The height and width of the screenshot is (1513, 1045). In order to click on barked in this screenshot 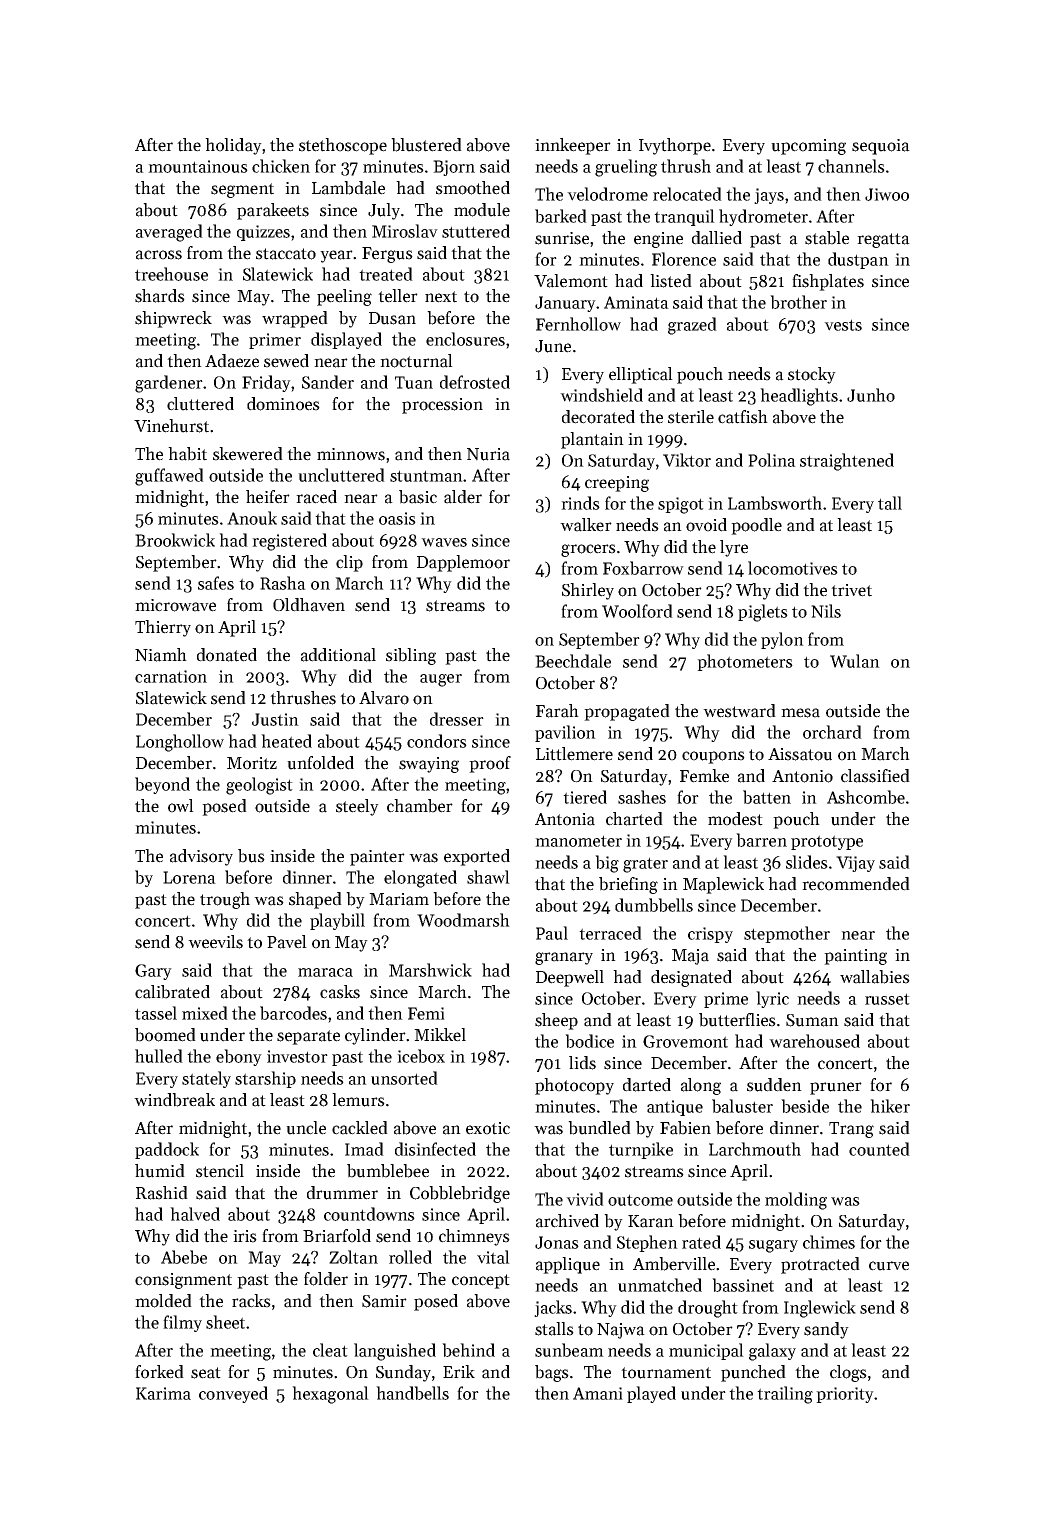, I will do `click(561, 216)`.
